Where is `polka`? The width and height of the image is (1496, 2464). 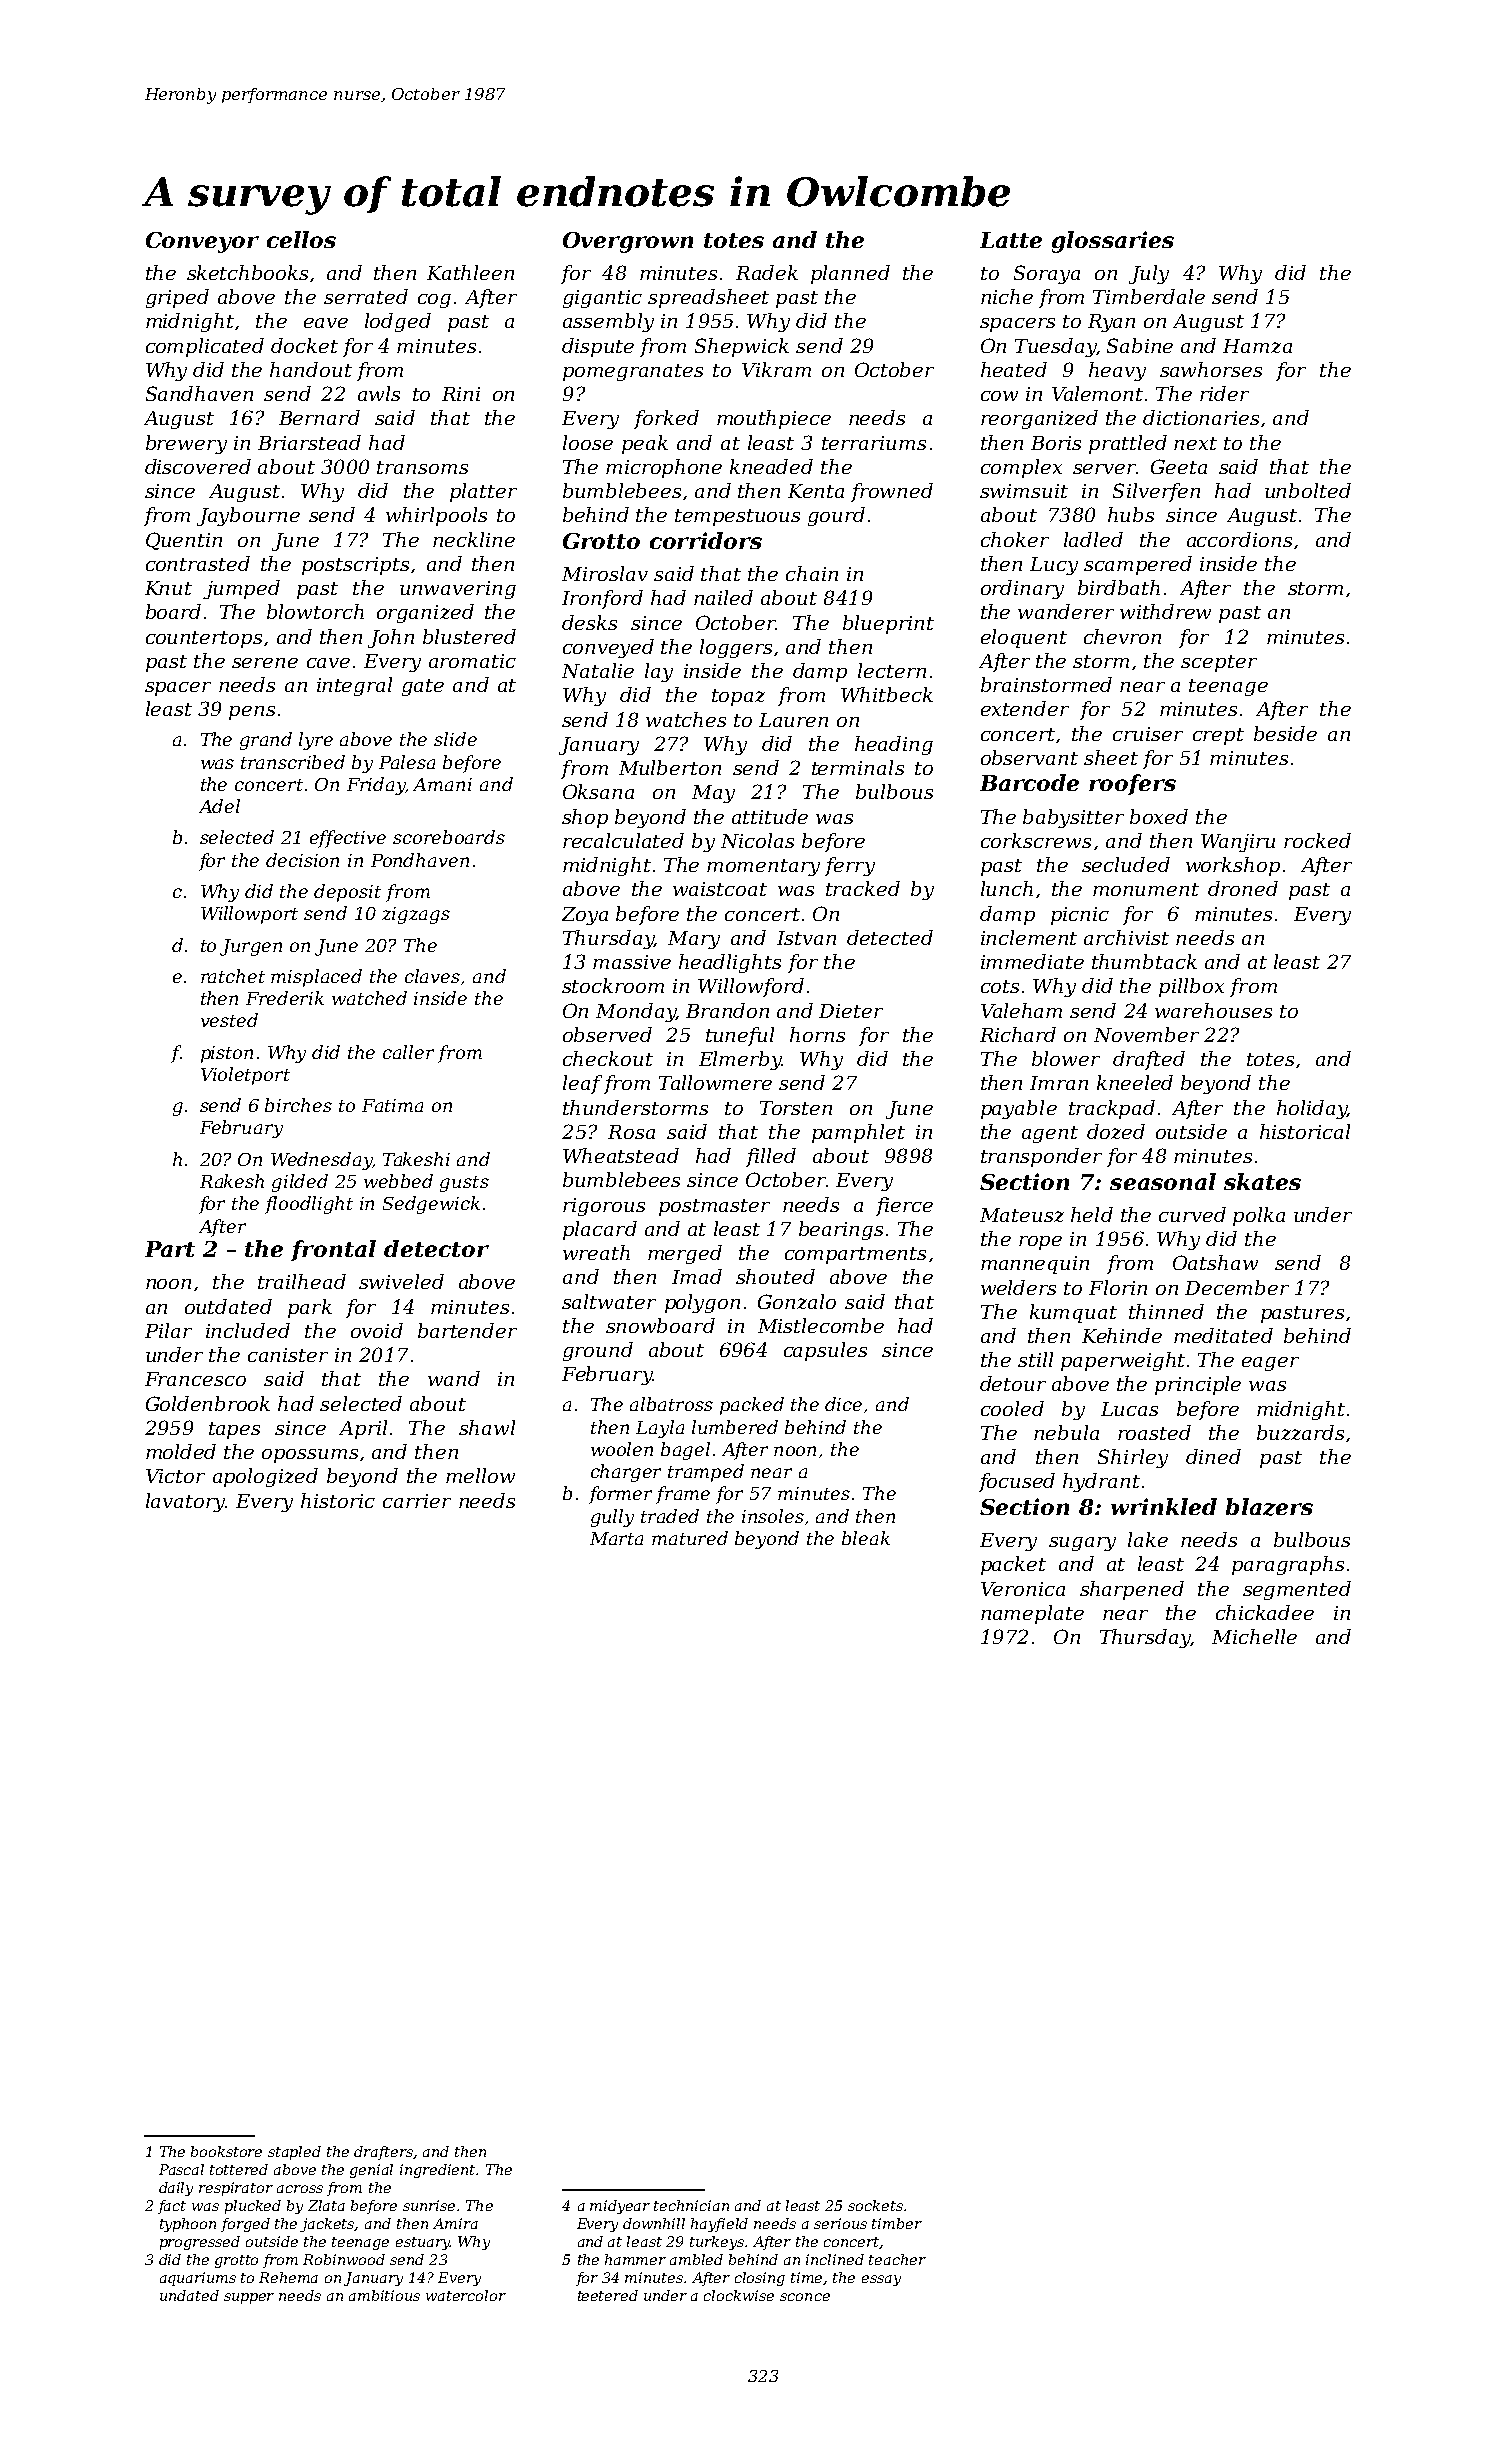
polka is located at coordinates (1259, 1216).
